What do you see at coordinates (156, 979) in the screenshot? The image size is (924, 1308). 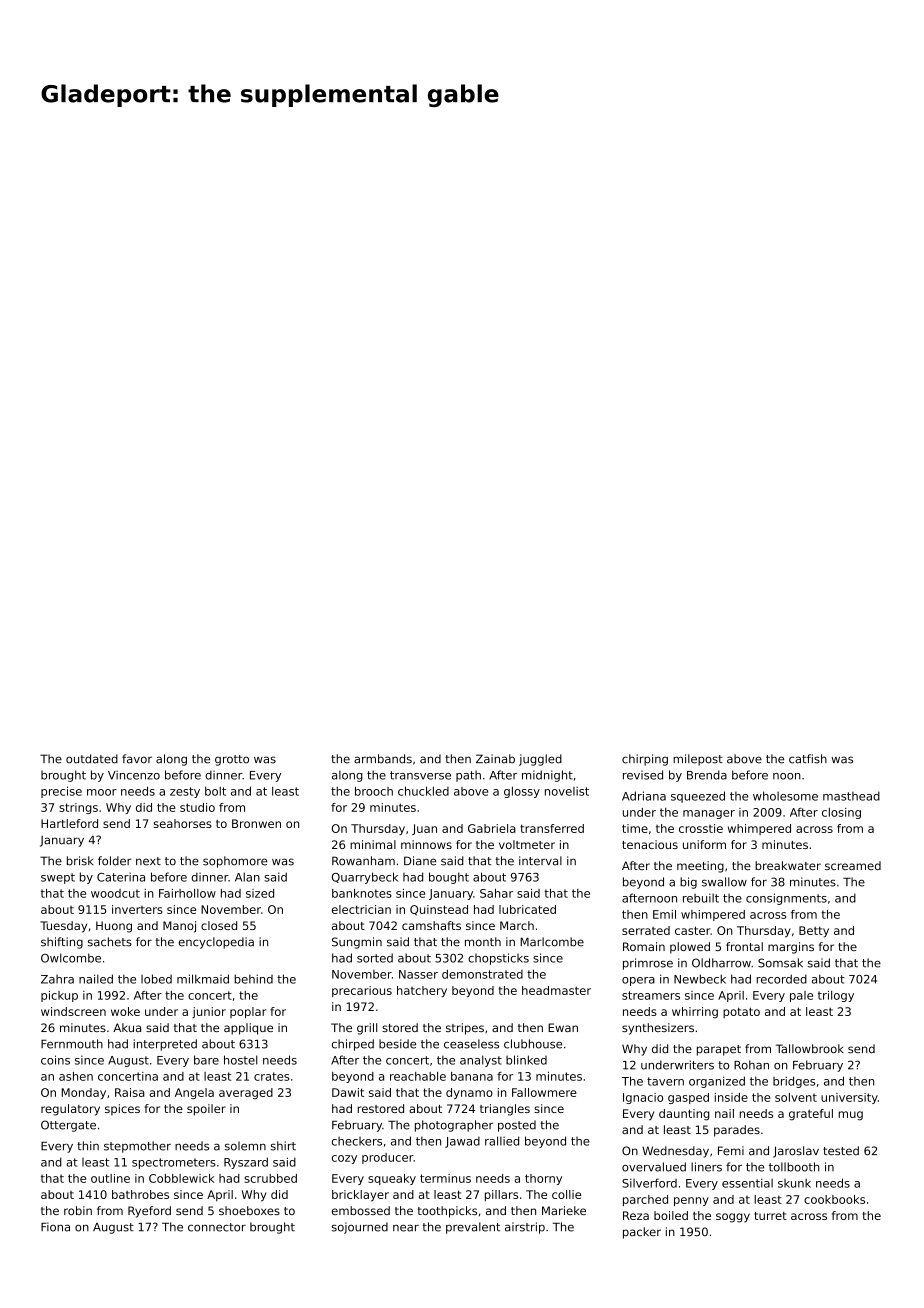 I see `lobed` at bounding box center [156, 979].
